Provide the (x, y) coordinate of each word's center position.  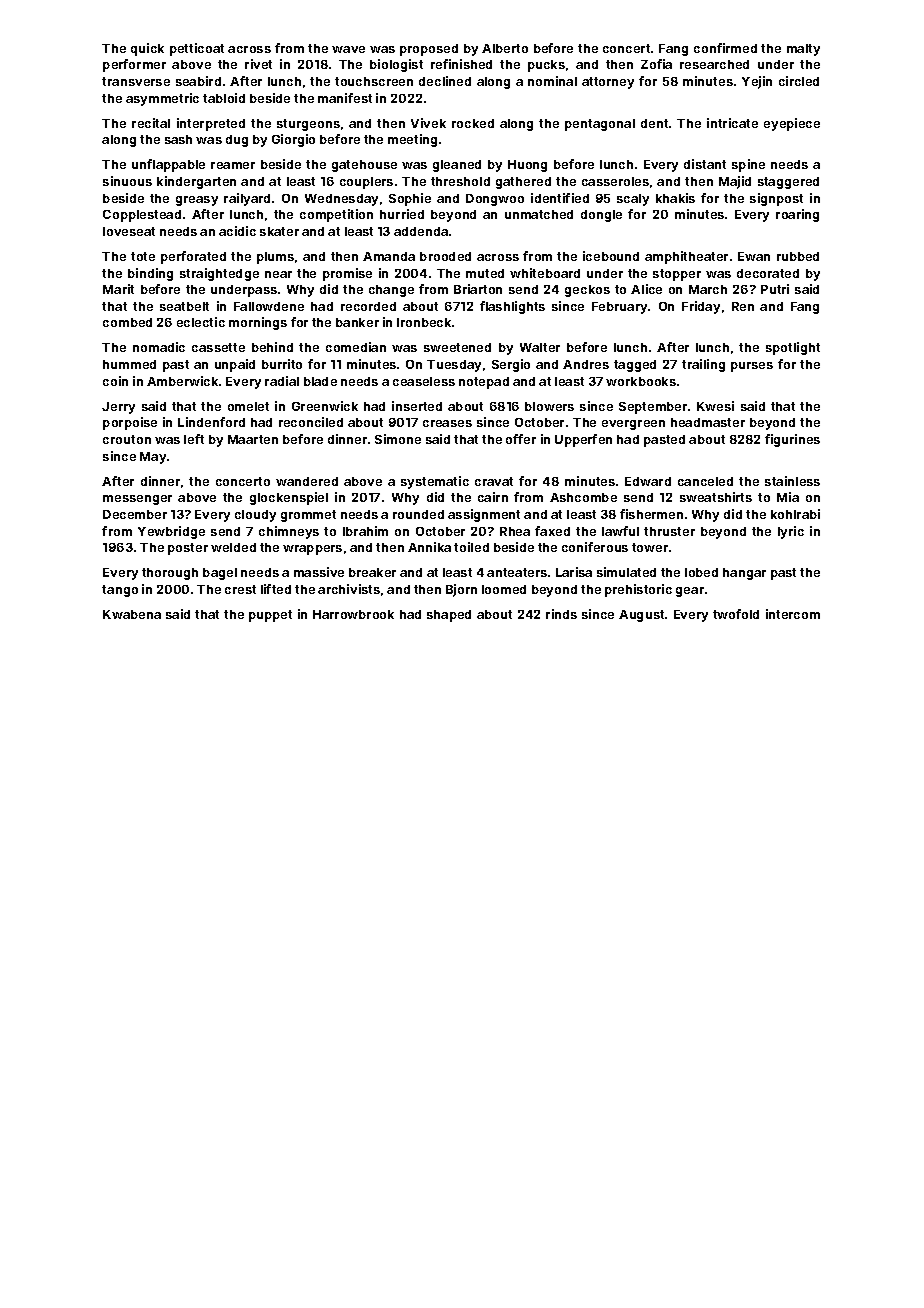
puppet (270, 616)
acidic (237, 231)
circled (799, 81)
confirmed (725, 48)
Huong (527, 166)
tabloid (224, 98)
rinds (561, 614)
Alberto (505, 48)
